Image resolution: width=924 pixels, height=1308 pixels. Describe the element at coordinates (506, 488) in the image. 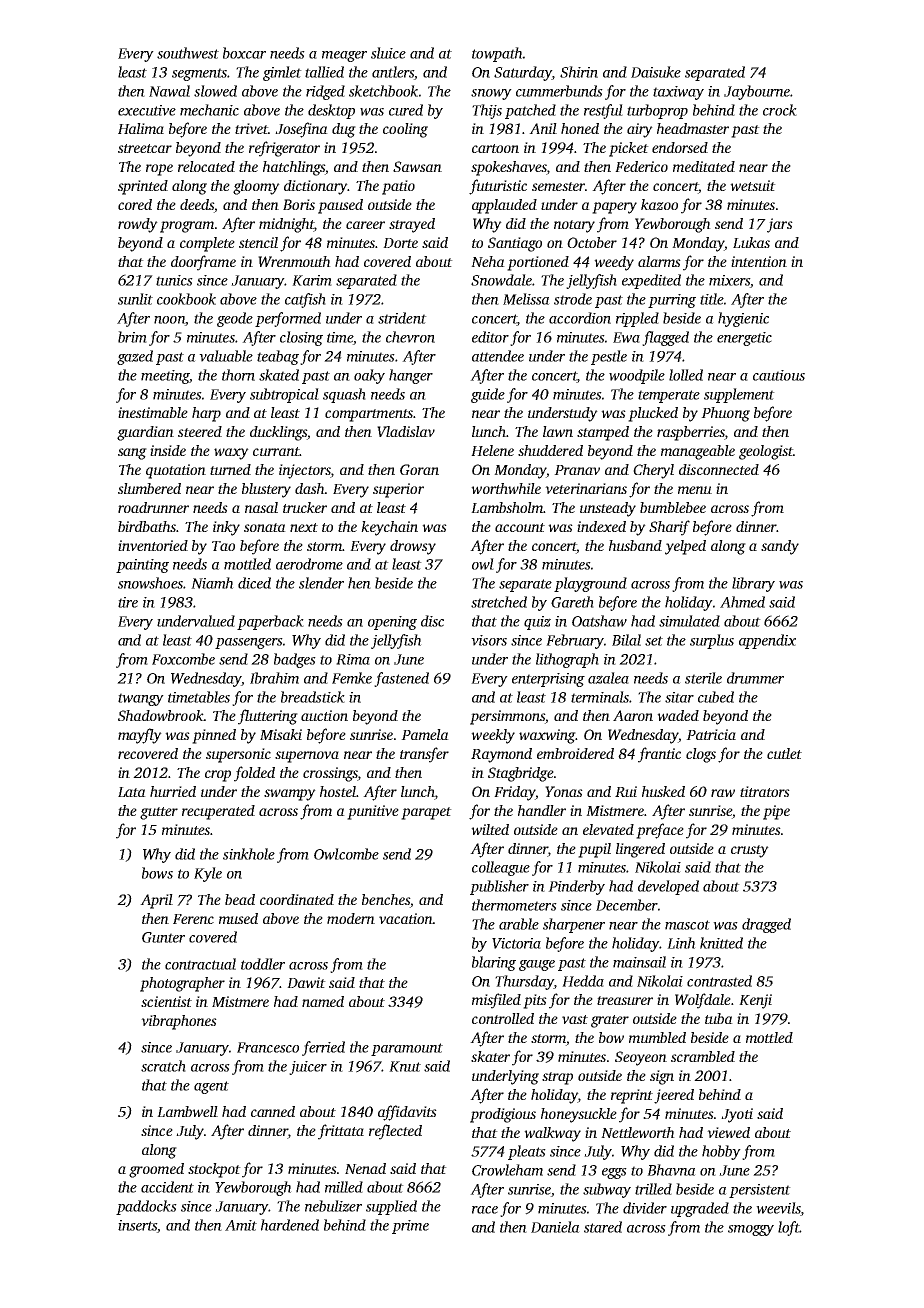

I see `worthwhile` at that location.
